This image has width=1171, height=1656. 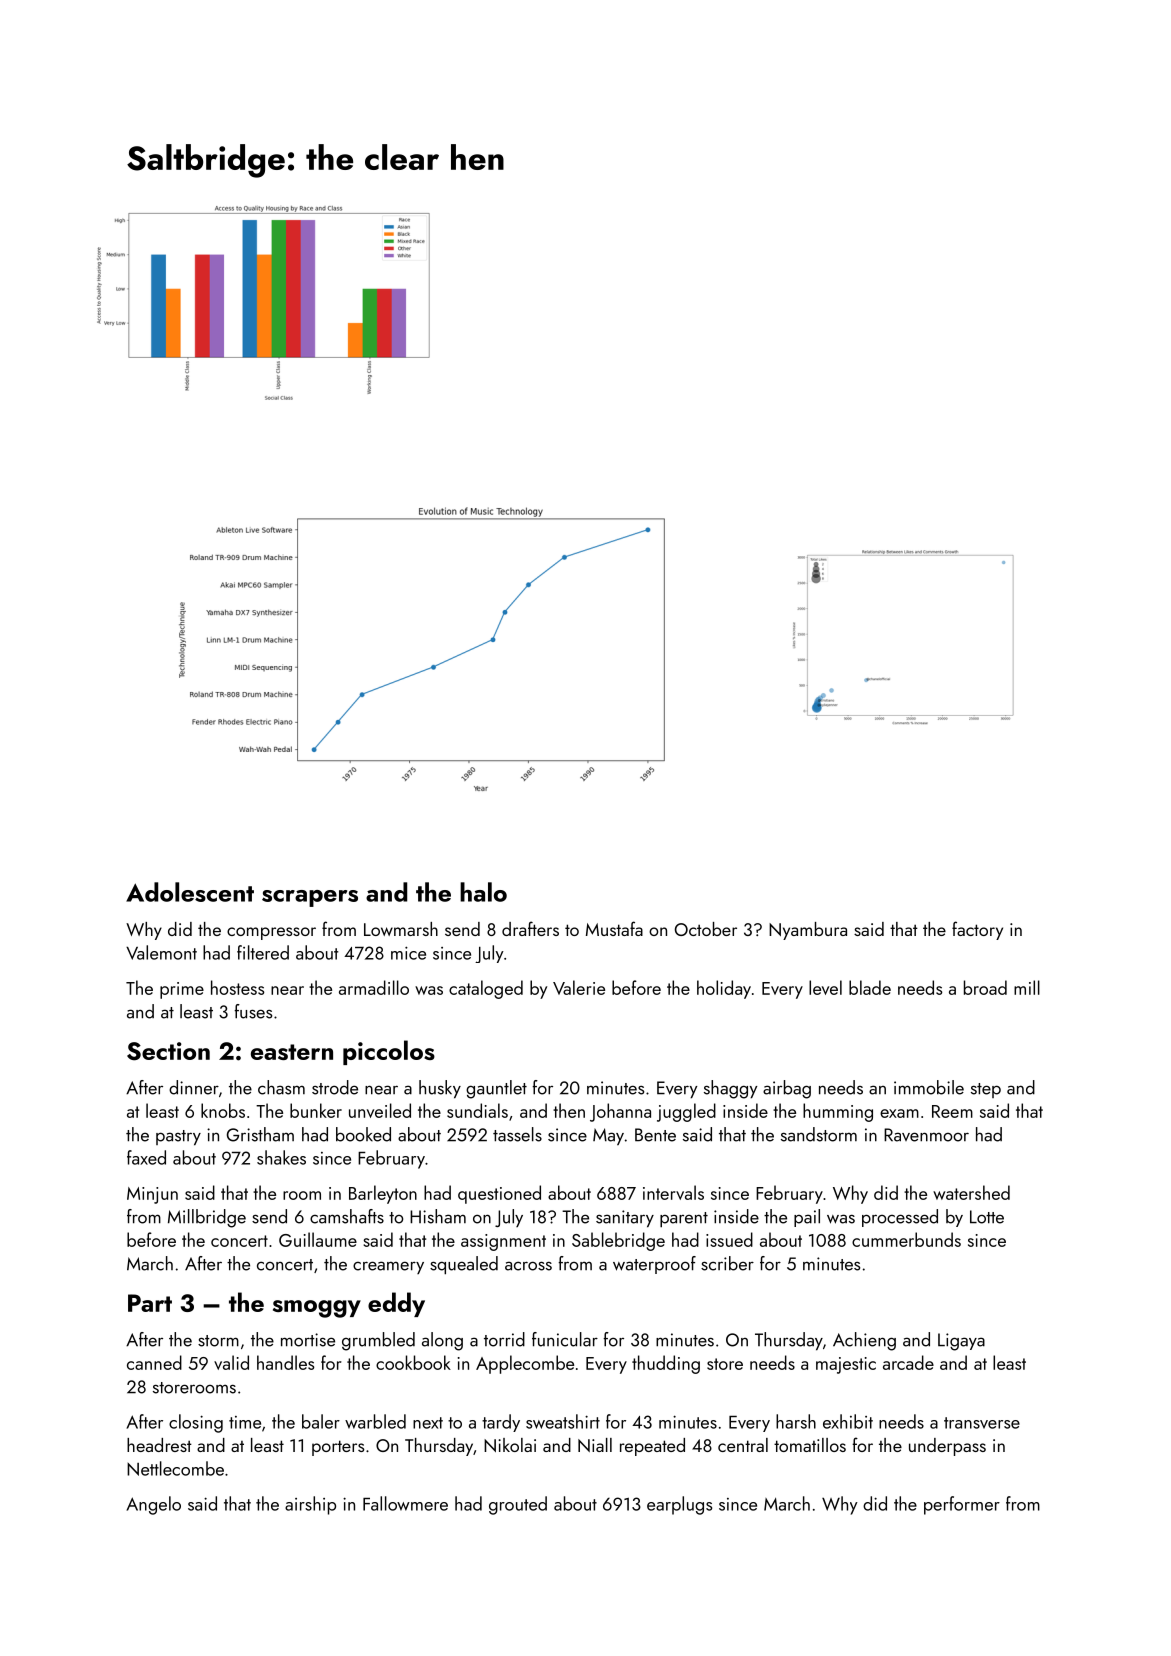 I want to click on airship, so click(x=310, y=1505).
